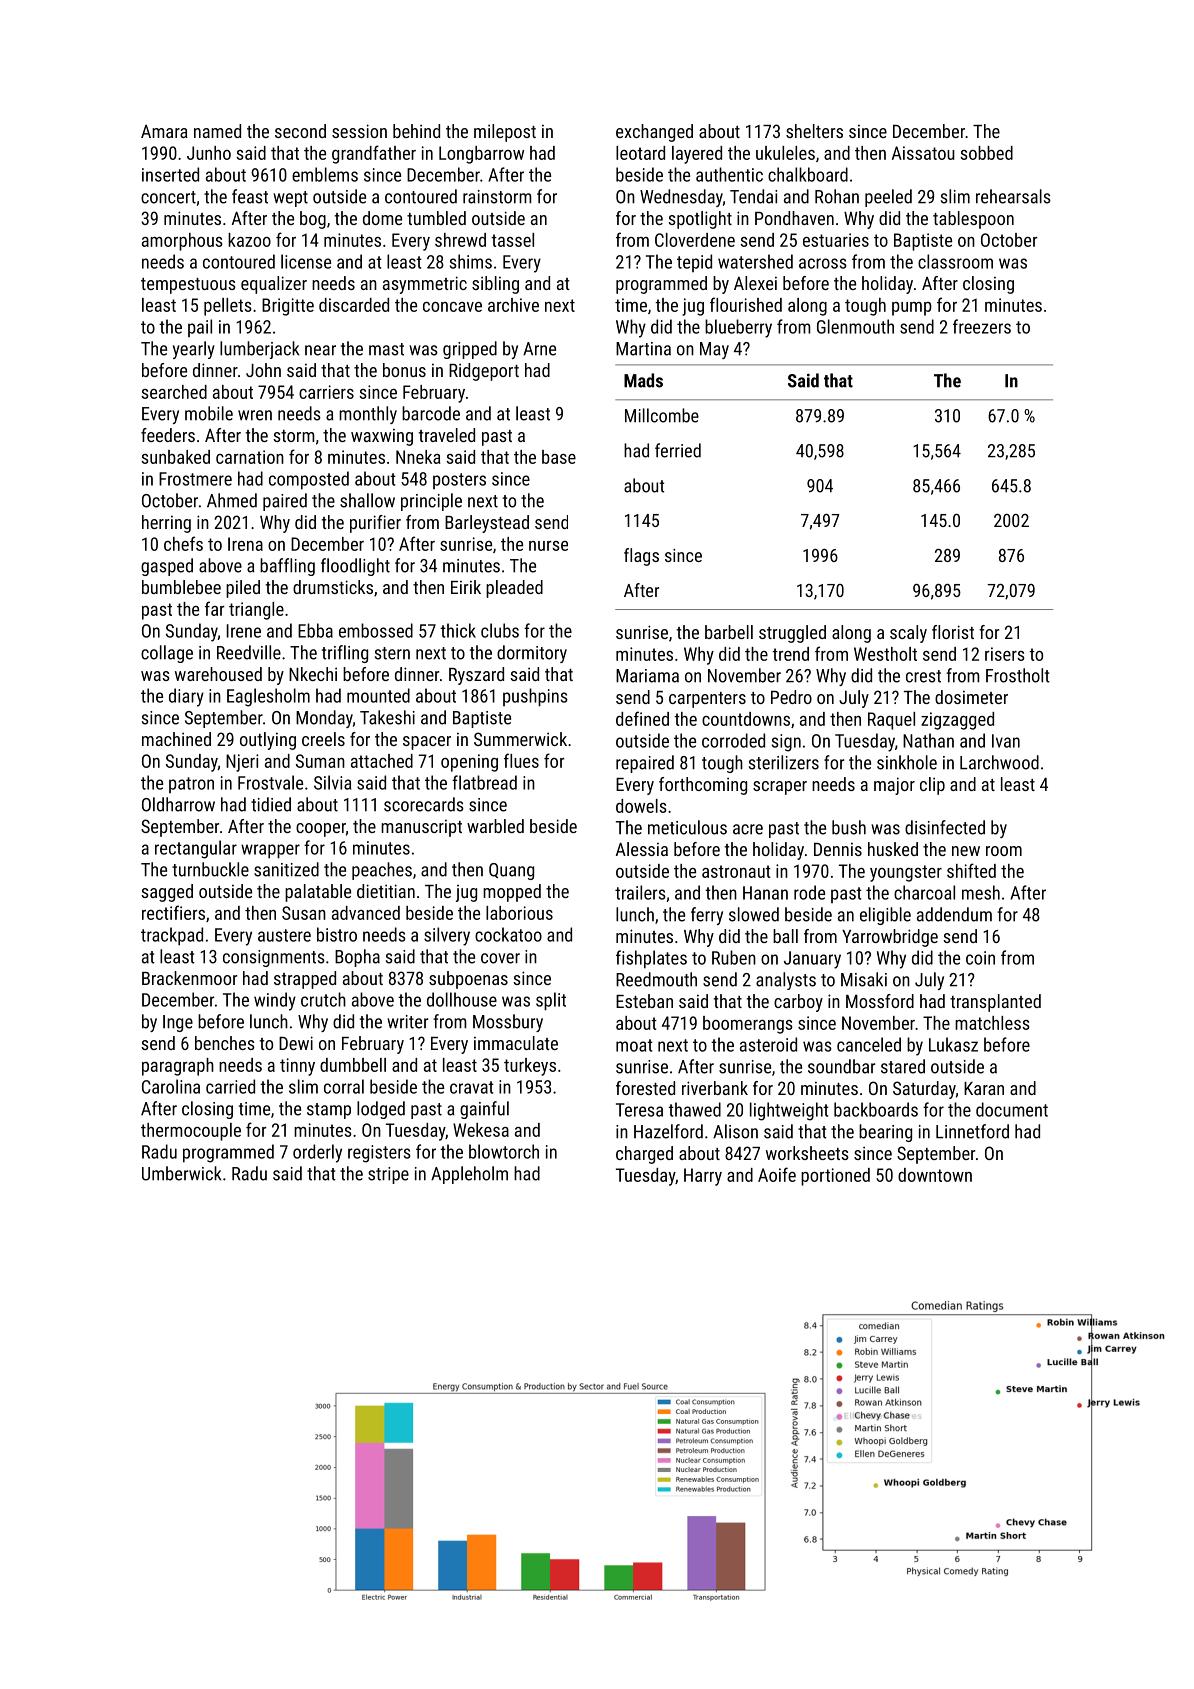  What do you see at coordinates (768, 1044) in the page?
I see `asteroid` at bounding box center [768, 1044].
